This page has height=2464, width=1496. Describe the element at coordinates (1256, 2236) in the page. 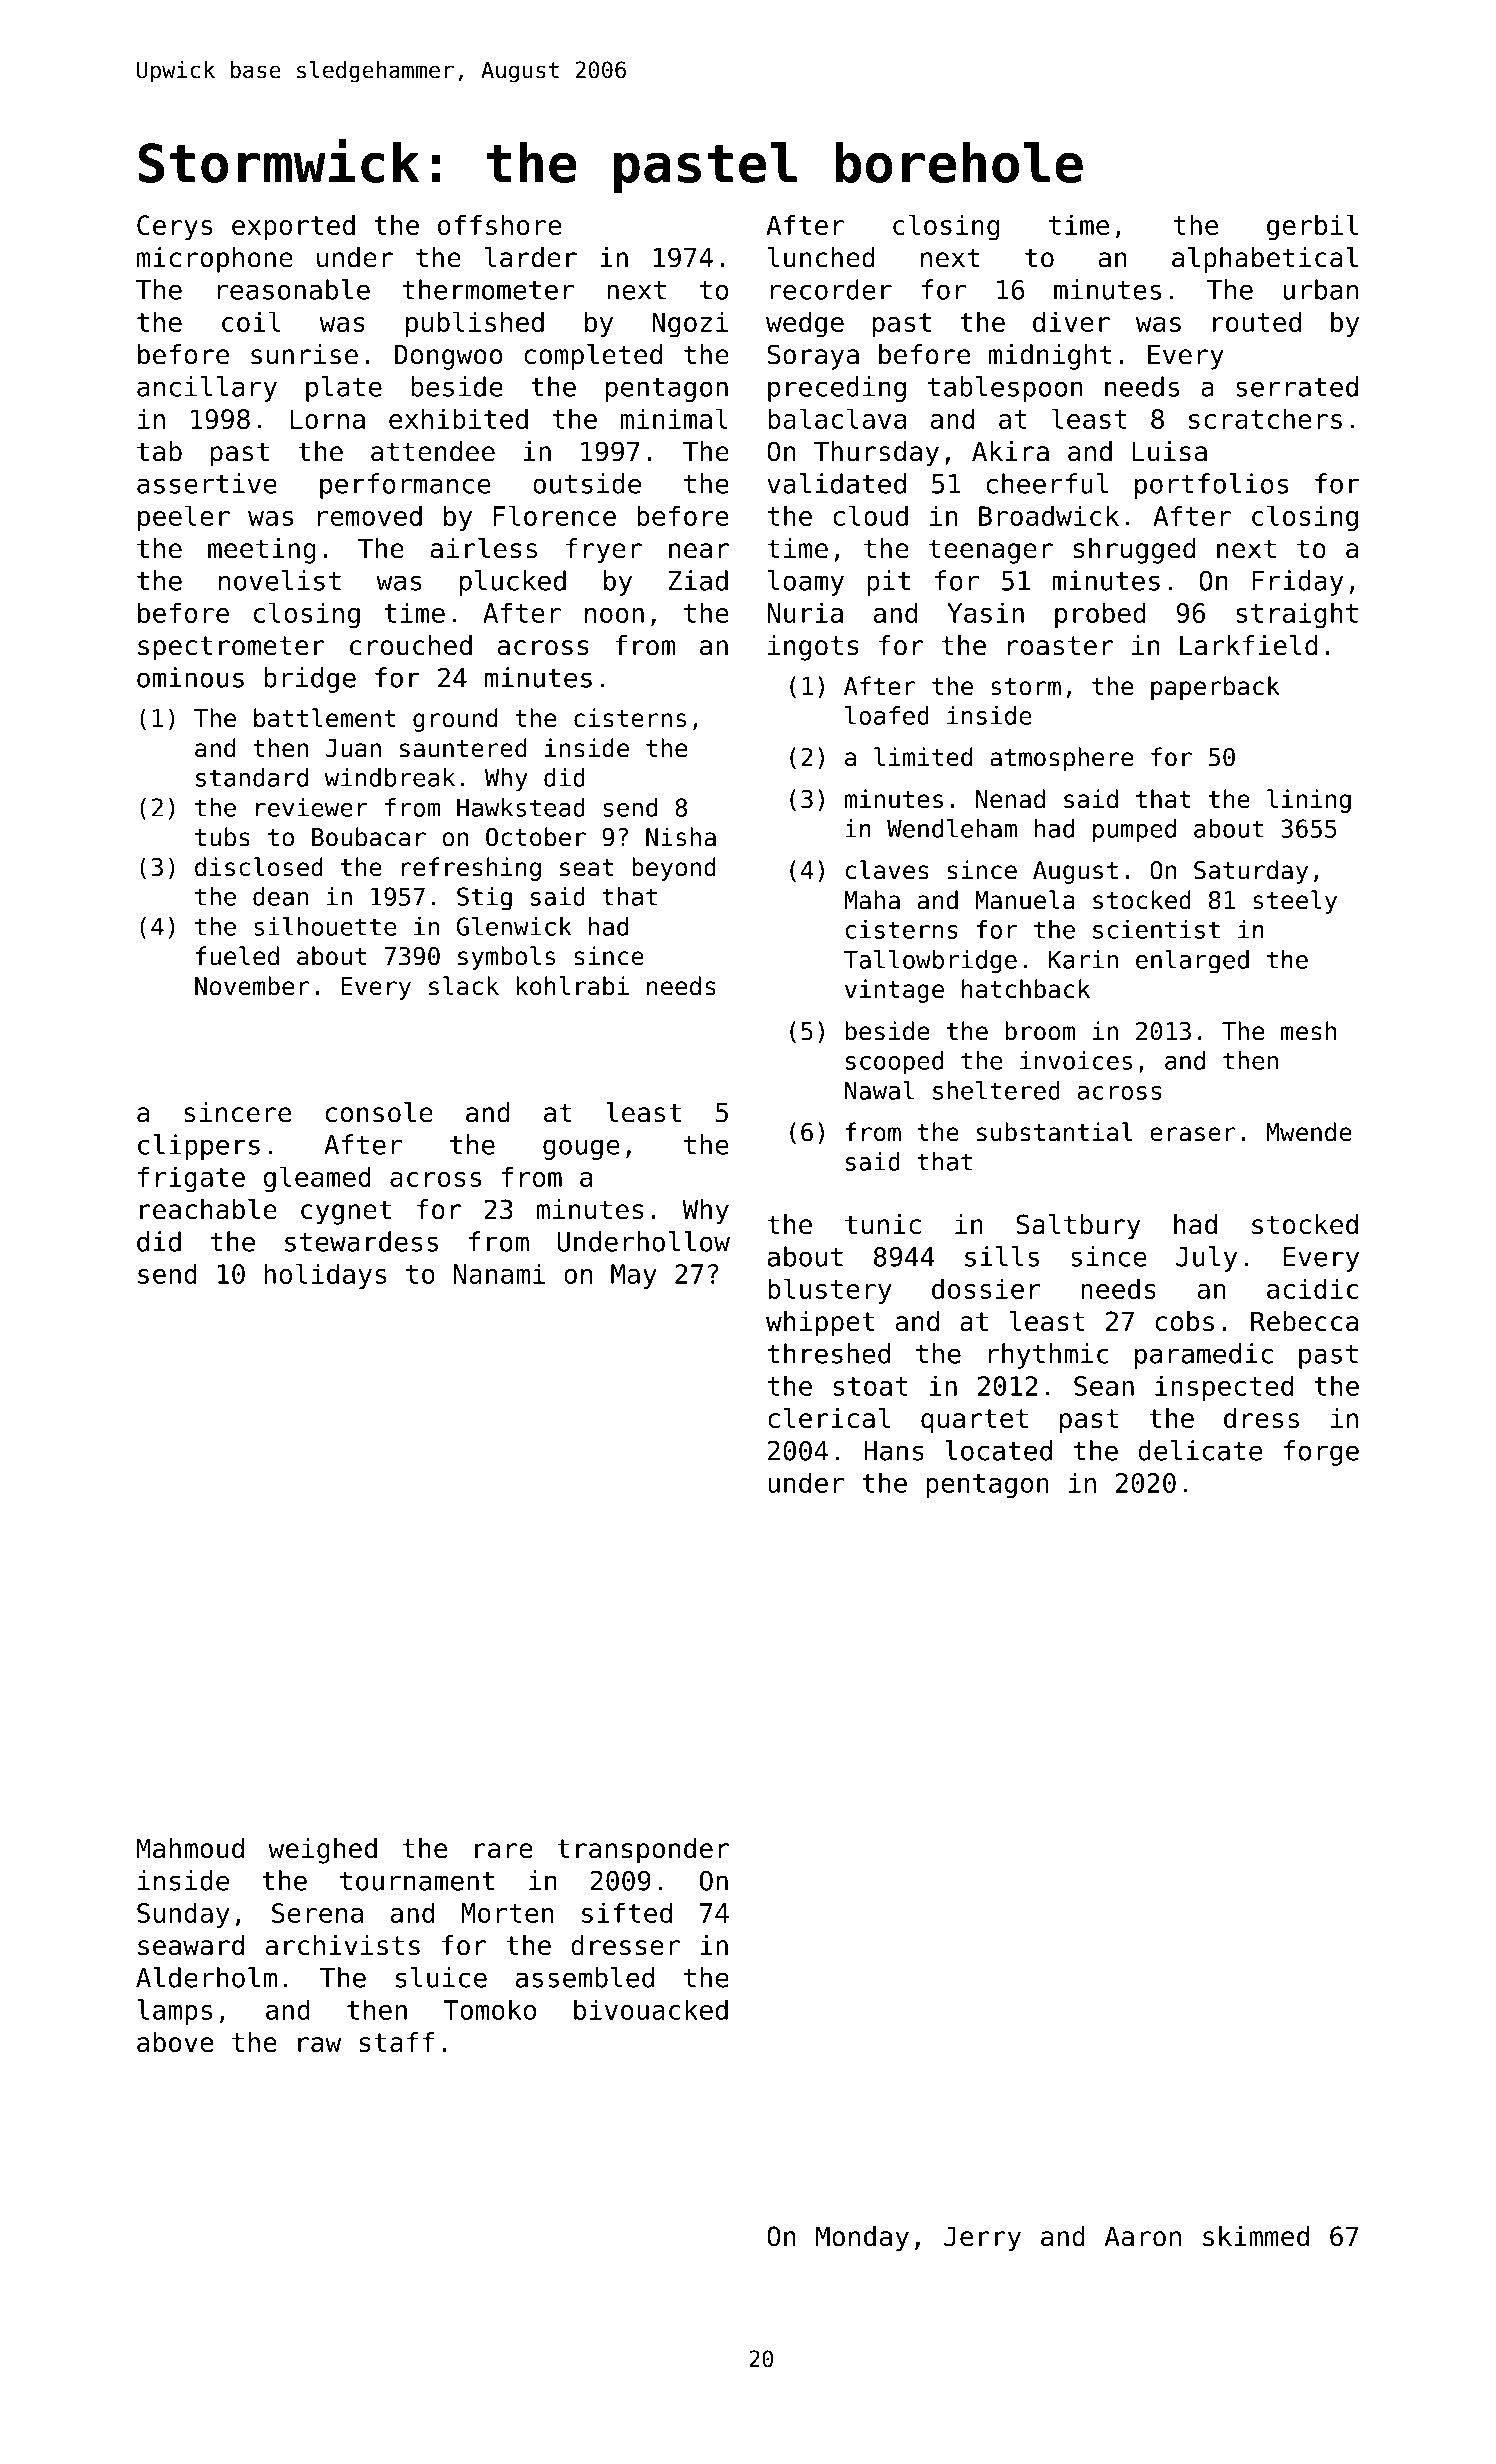

I see `skimmed` at that location.
